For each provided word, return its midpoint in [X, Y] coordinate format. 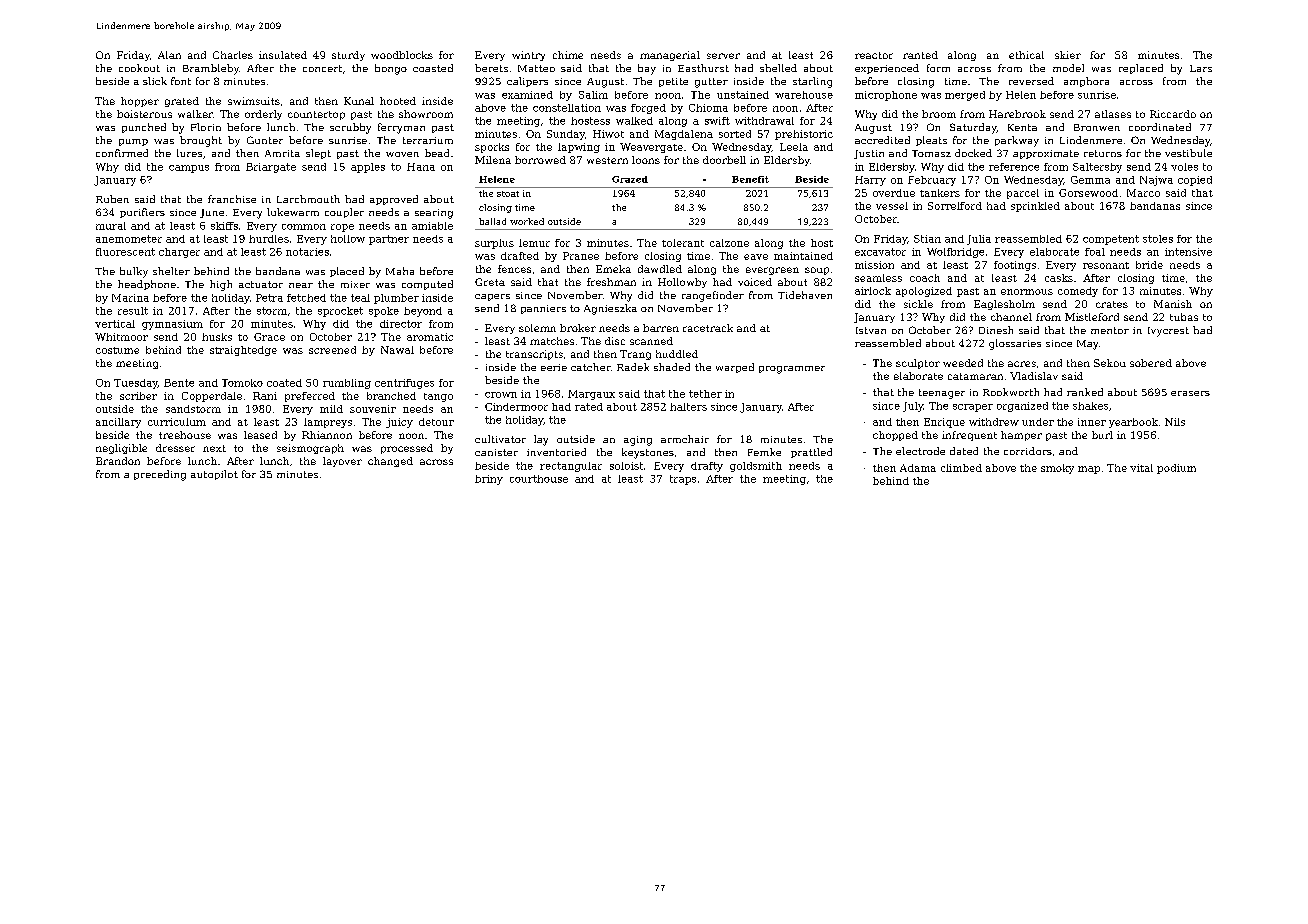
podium [1176, 469]
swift [717, 121]
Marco [1143, 193]
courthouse [539, 479]
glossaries [1015, 344]
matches [552, 341]
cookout [139, 68]
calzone [729, 243]
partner [389, 240]
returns [1103, 153]
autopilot [214, 475]
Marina [130, 298]
